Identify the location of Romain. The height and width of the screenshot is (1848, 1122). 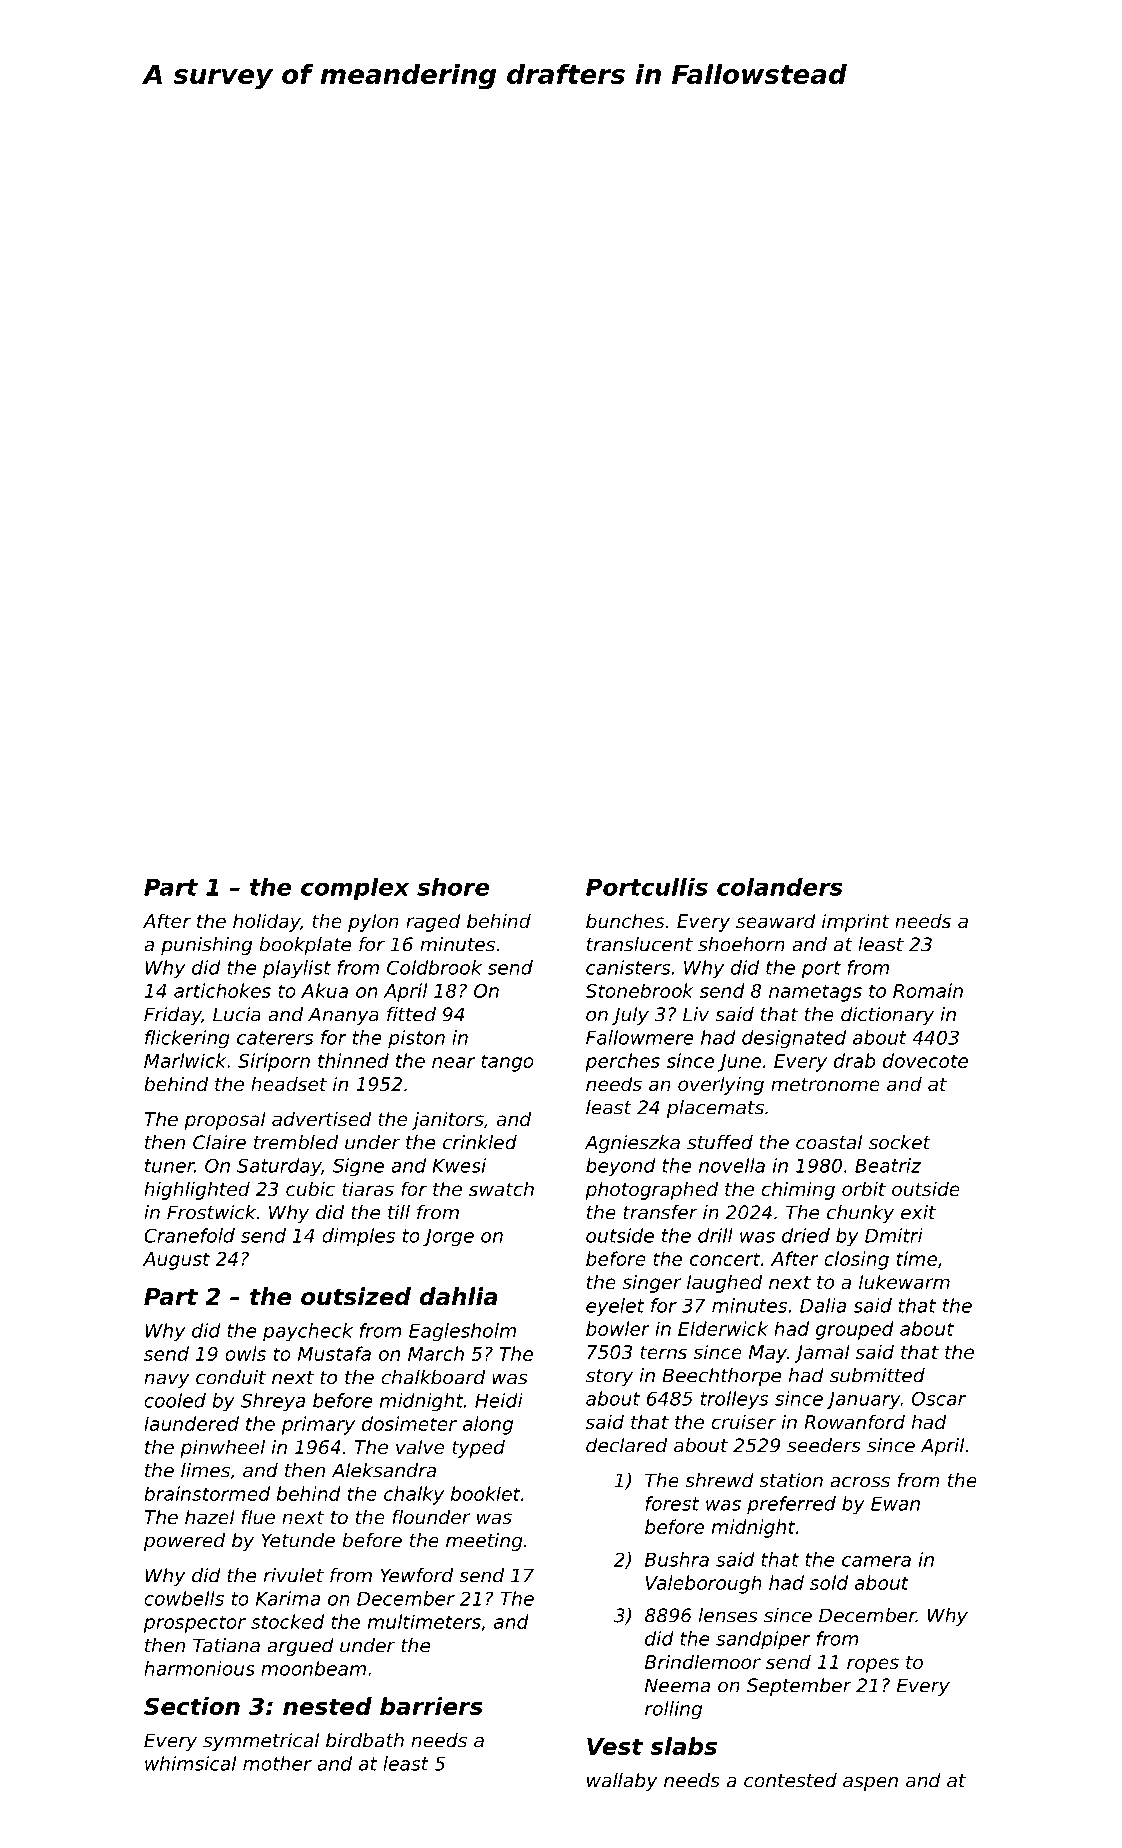
(928, 990).
